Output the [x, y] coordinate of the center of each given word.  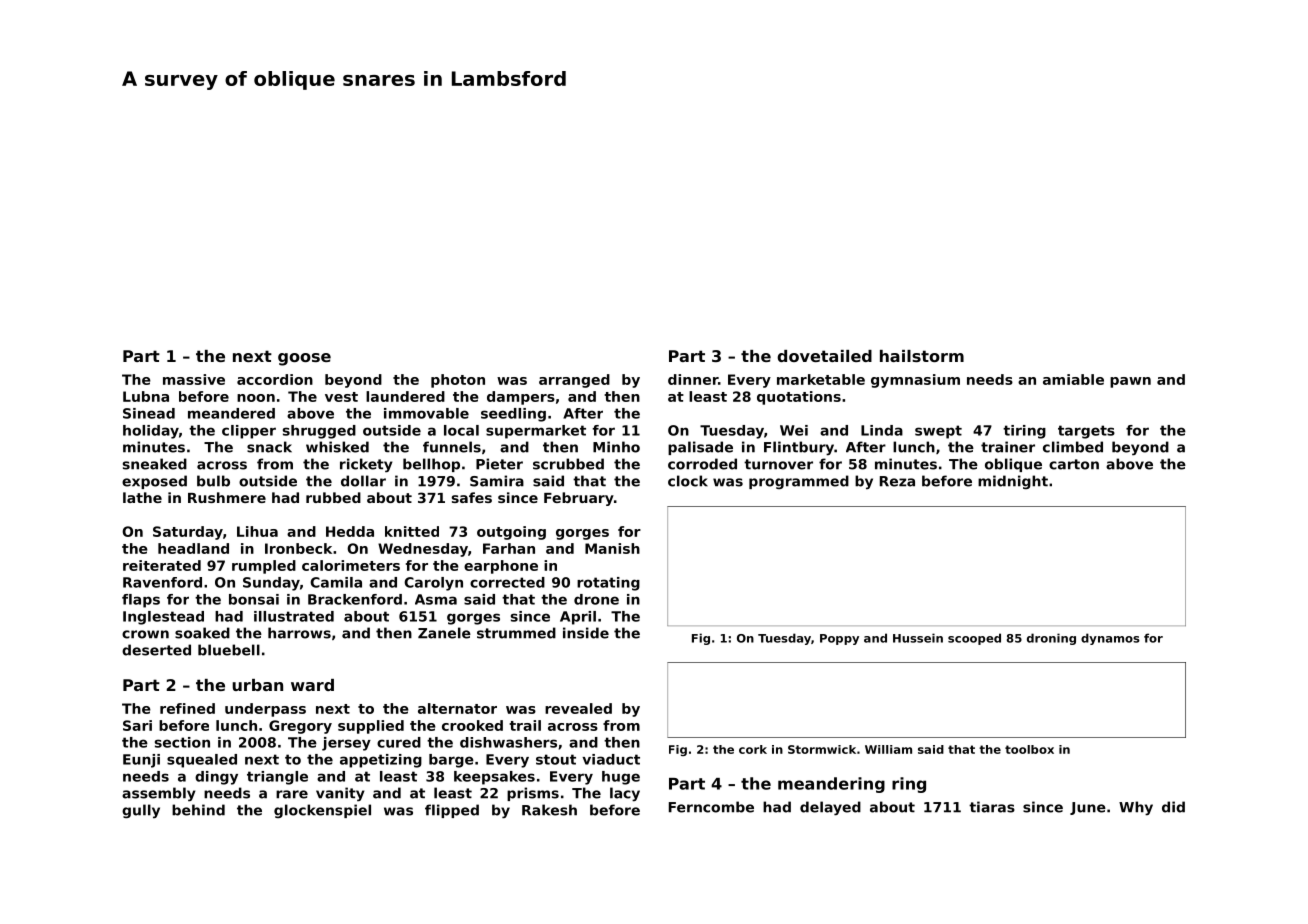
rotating [608, 584]
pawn [1130, 382]
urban [257, 685]
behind [198, 810]
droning [1051, 639]
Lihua [257, 531]
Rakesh [549, 810]
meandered [231, 413]
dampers [521, 398]
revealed [578, 708]
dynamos [1110, 639]
